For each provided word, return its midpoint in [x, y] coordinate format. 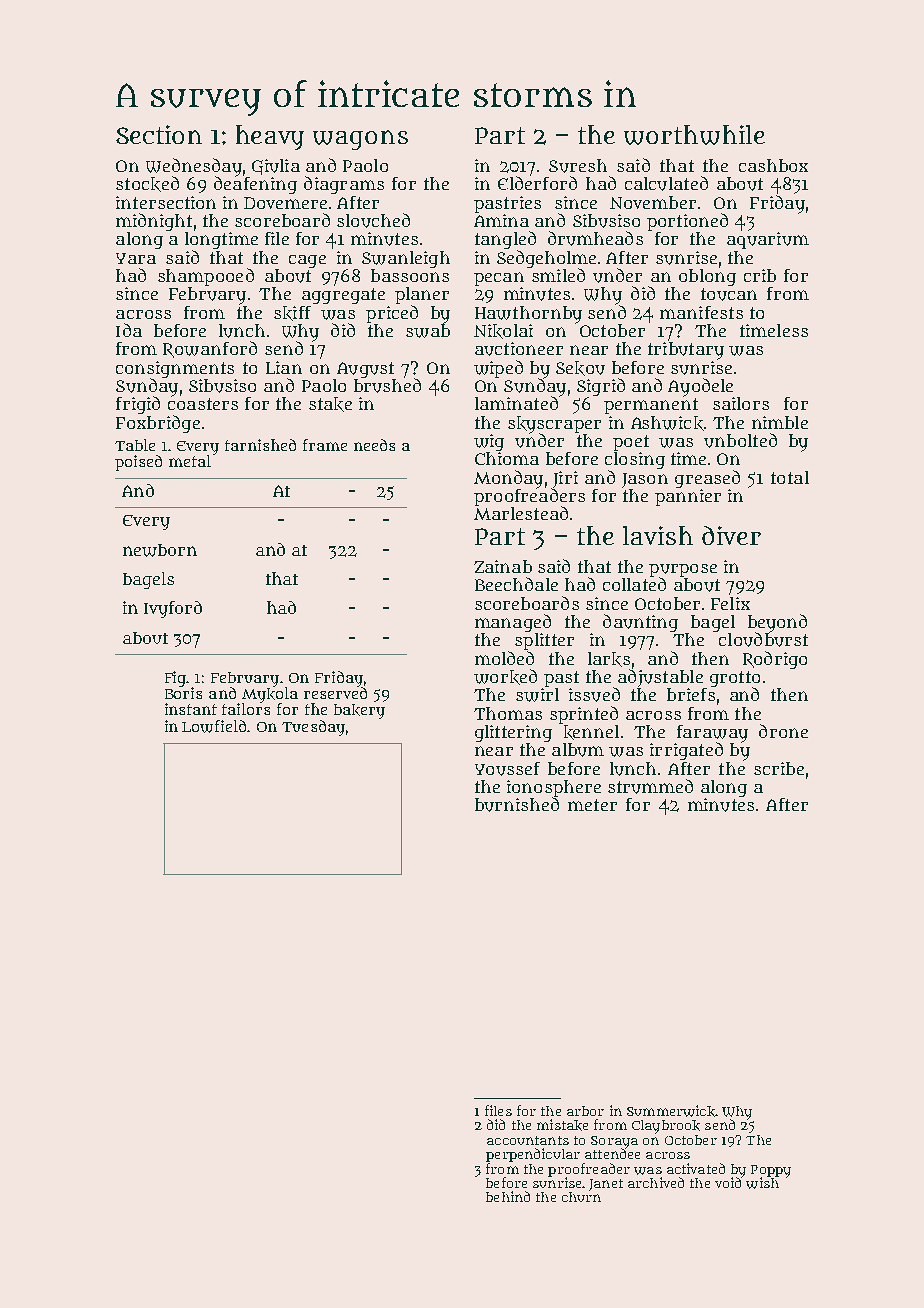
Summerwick [671, 1111]
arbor [585, 1111]
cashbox [773, 165]
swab [428, 331]
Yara [136, 258]
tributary [686, 351]
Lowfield [214, 726]
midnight [154, 222]
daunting [640, 623]
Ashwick [667, 423]
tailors [246, 709]
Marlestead [521, 513]
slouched [373, 220]
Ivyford [173, 609]
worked [505, 677]
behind [508, 1196]
